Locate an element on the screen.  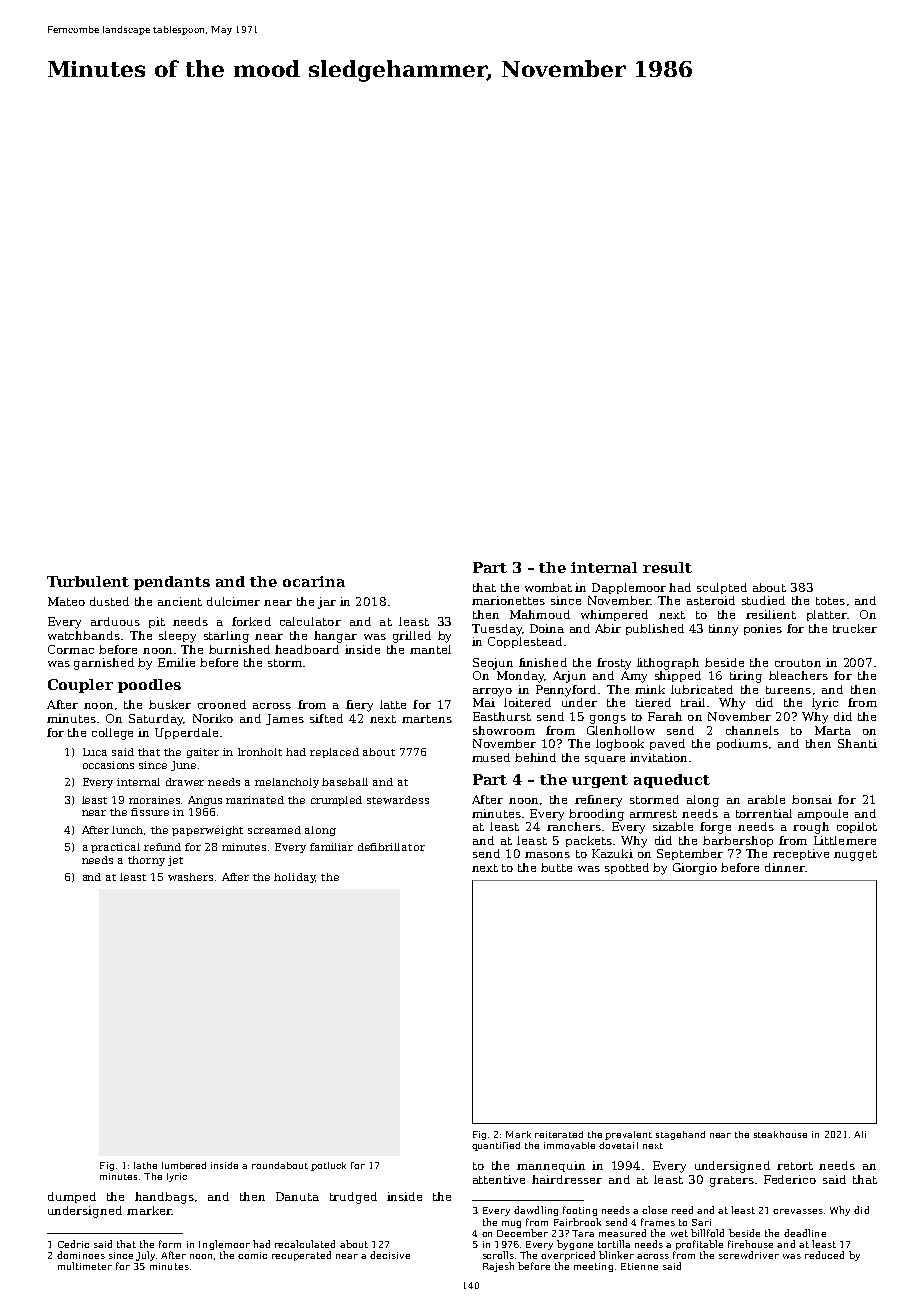
copilot is located at coordinates (857, 827).
